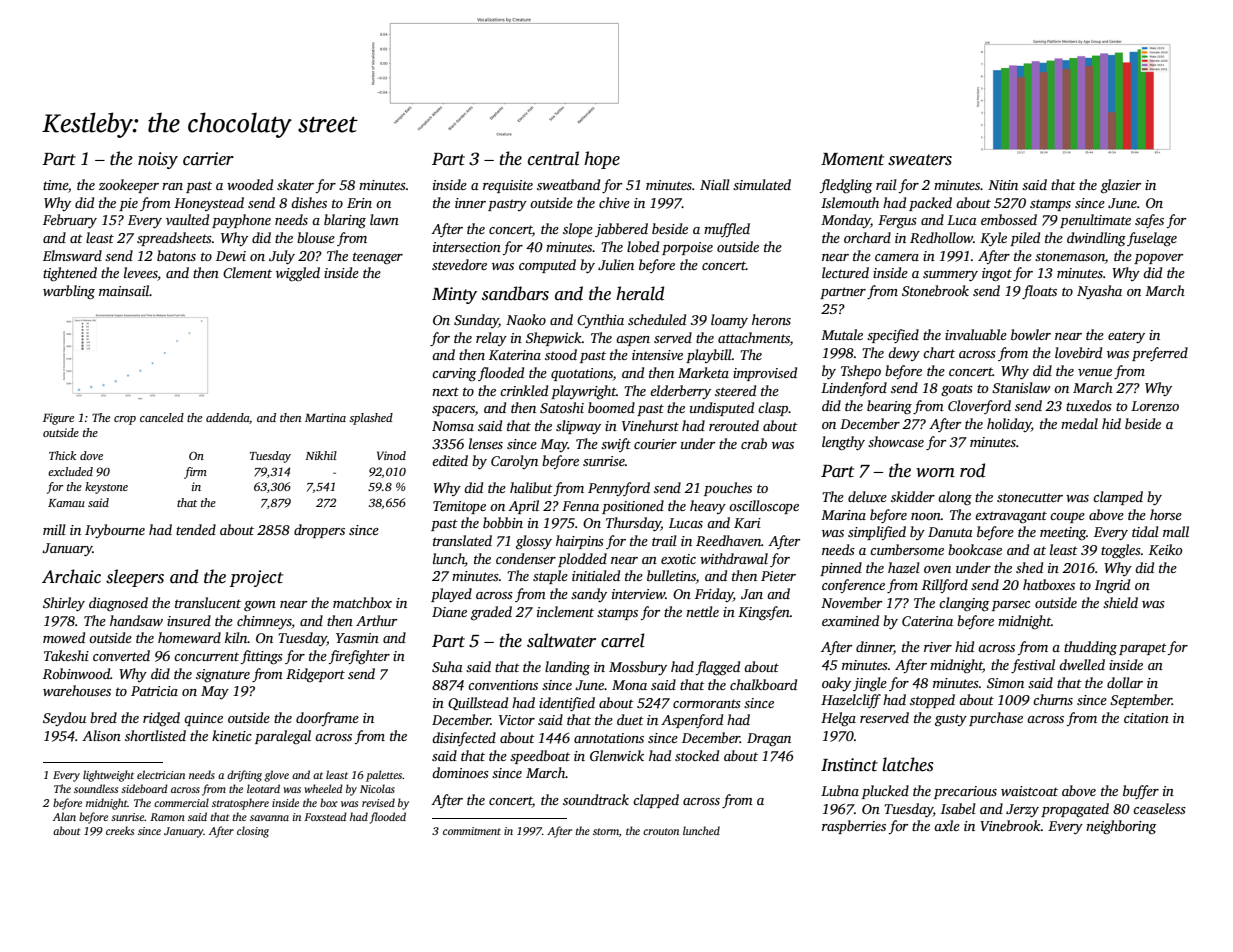 This screenshot has height=952, width=1233. I want to click on carrier, so click(208, 159).
